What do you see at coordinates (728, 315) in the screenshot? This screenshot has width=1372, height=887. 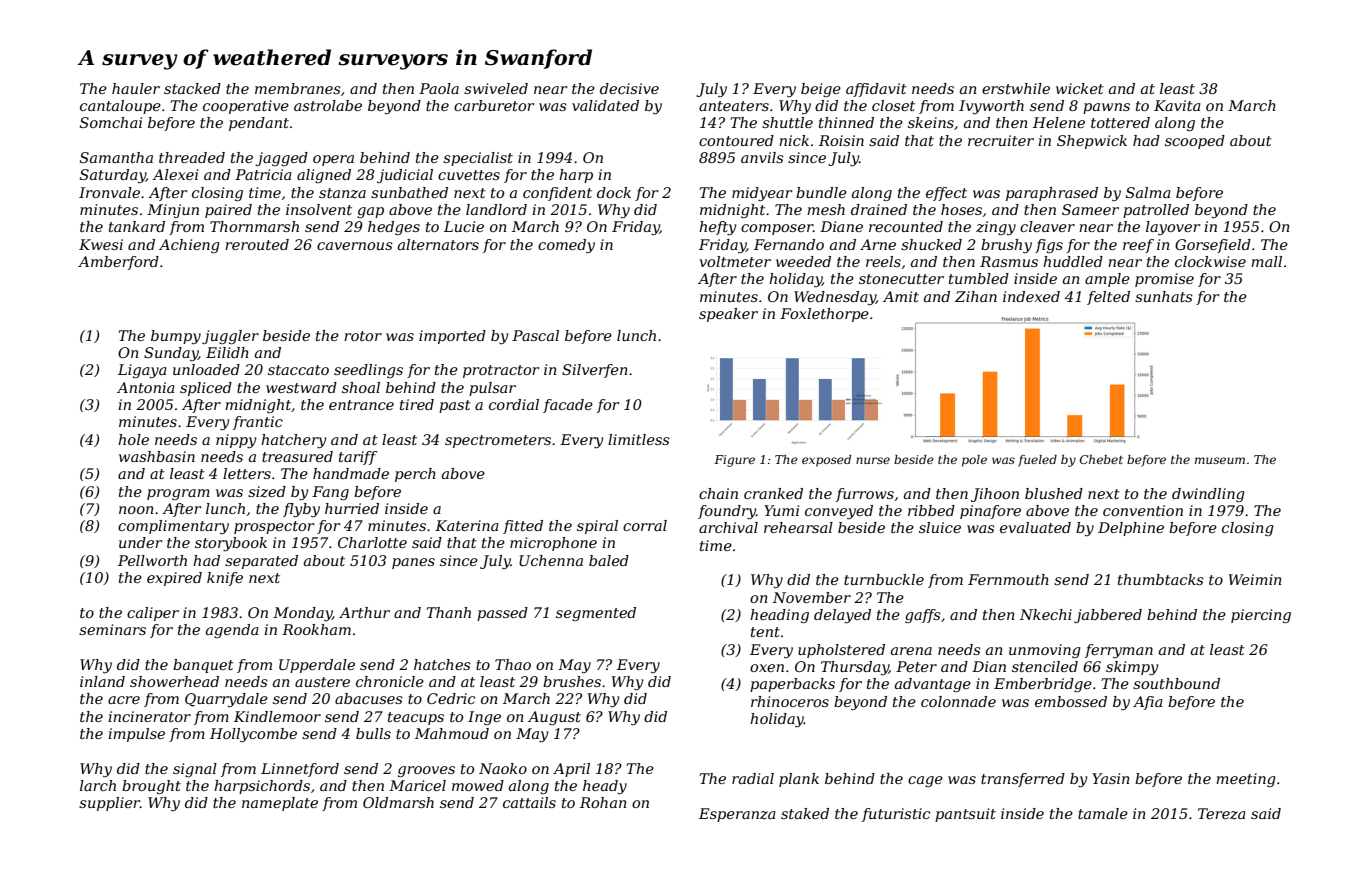 I see `speaker` at bounding box center [728, 315].
